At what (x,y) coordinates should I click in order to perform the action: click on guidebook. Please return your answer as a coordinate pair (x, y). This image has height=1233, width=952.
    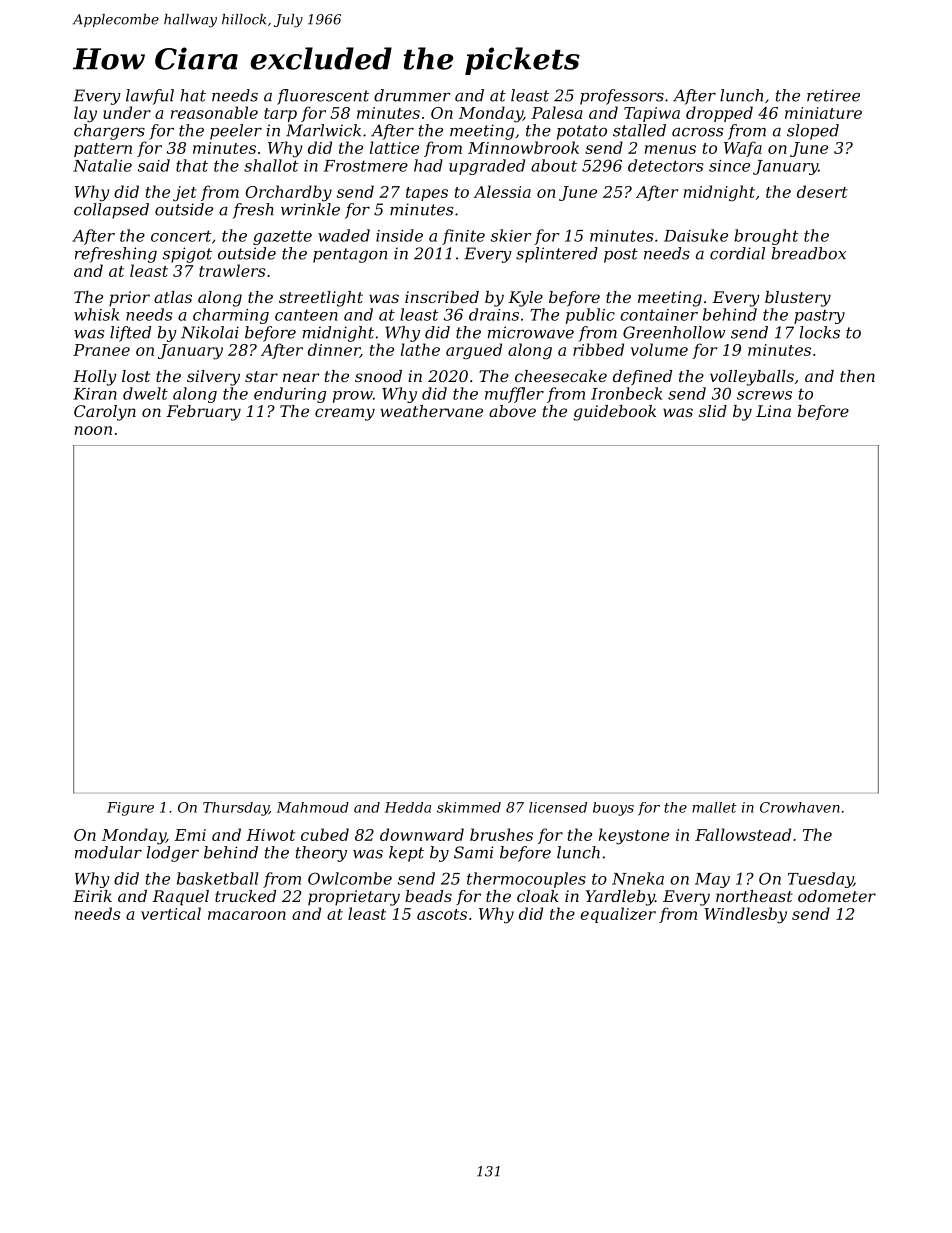
    Looking at the image, I should click on (614, 413).
